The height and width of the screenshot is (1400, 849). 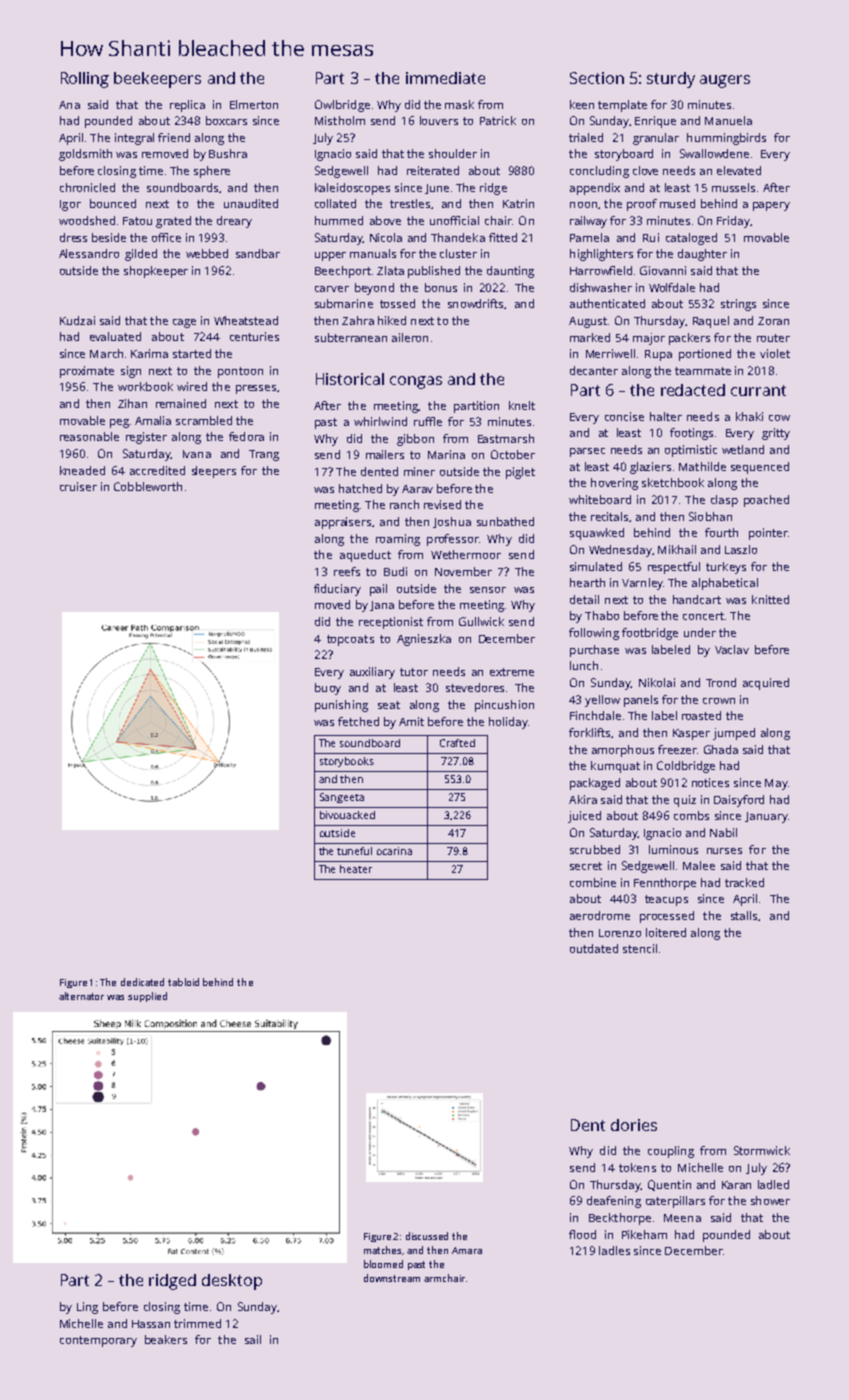 What do you see at coordinates (339, 220) in the screenshot?
I see `hummed` at bounding box center [339, 220].
